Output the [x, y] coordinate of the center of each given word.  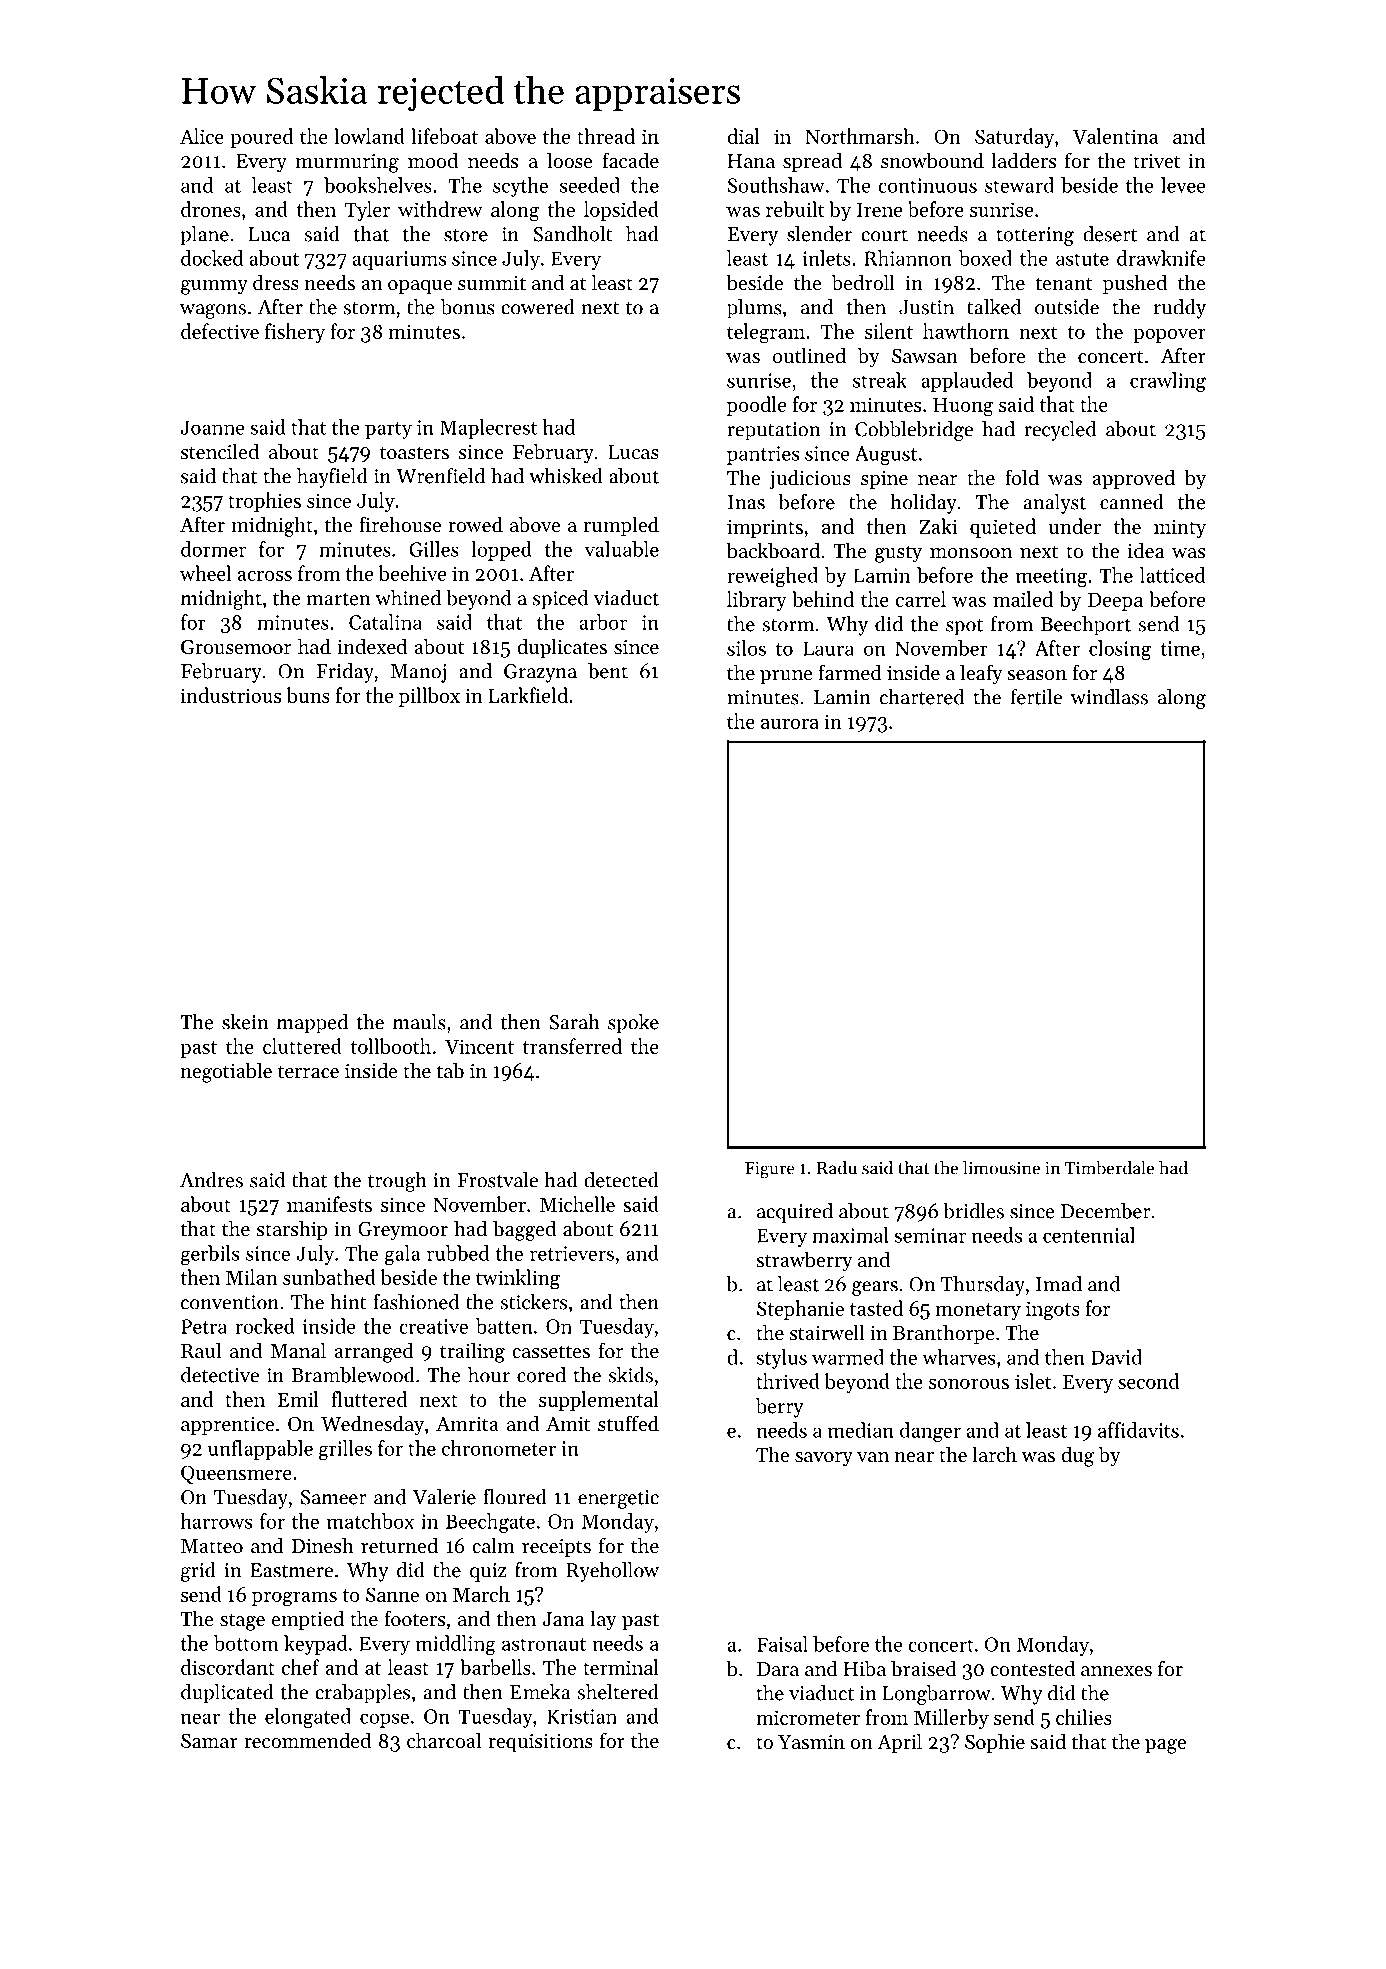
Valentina [1115, 136]
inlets [827, 258]
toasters [414, 453]
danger [930, 1432]
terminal [621, 1667]
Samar [209, 1741]
